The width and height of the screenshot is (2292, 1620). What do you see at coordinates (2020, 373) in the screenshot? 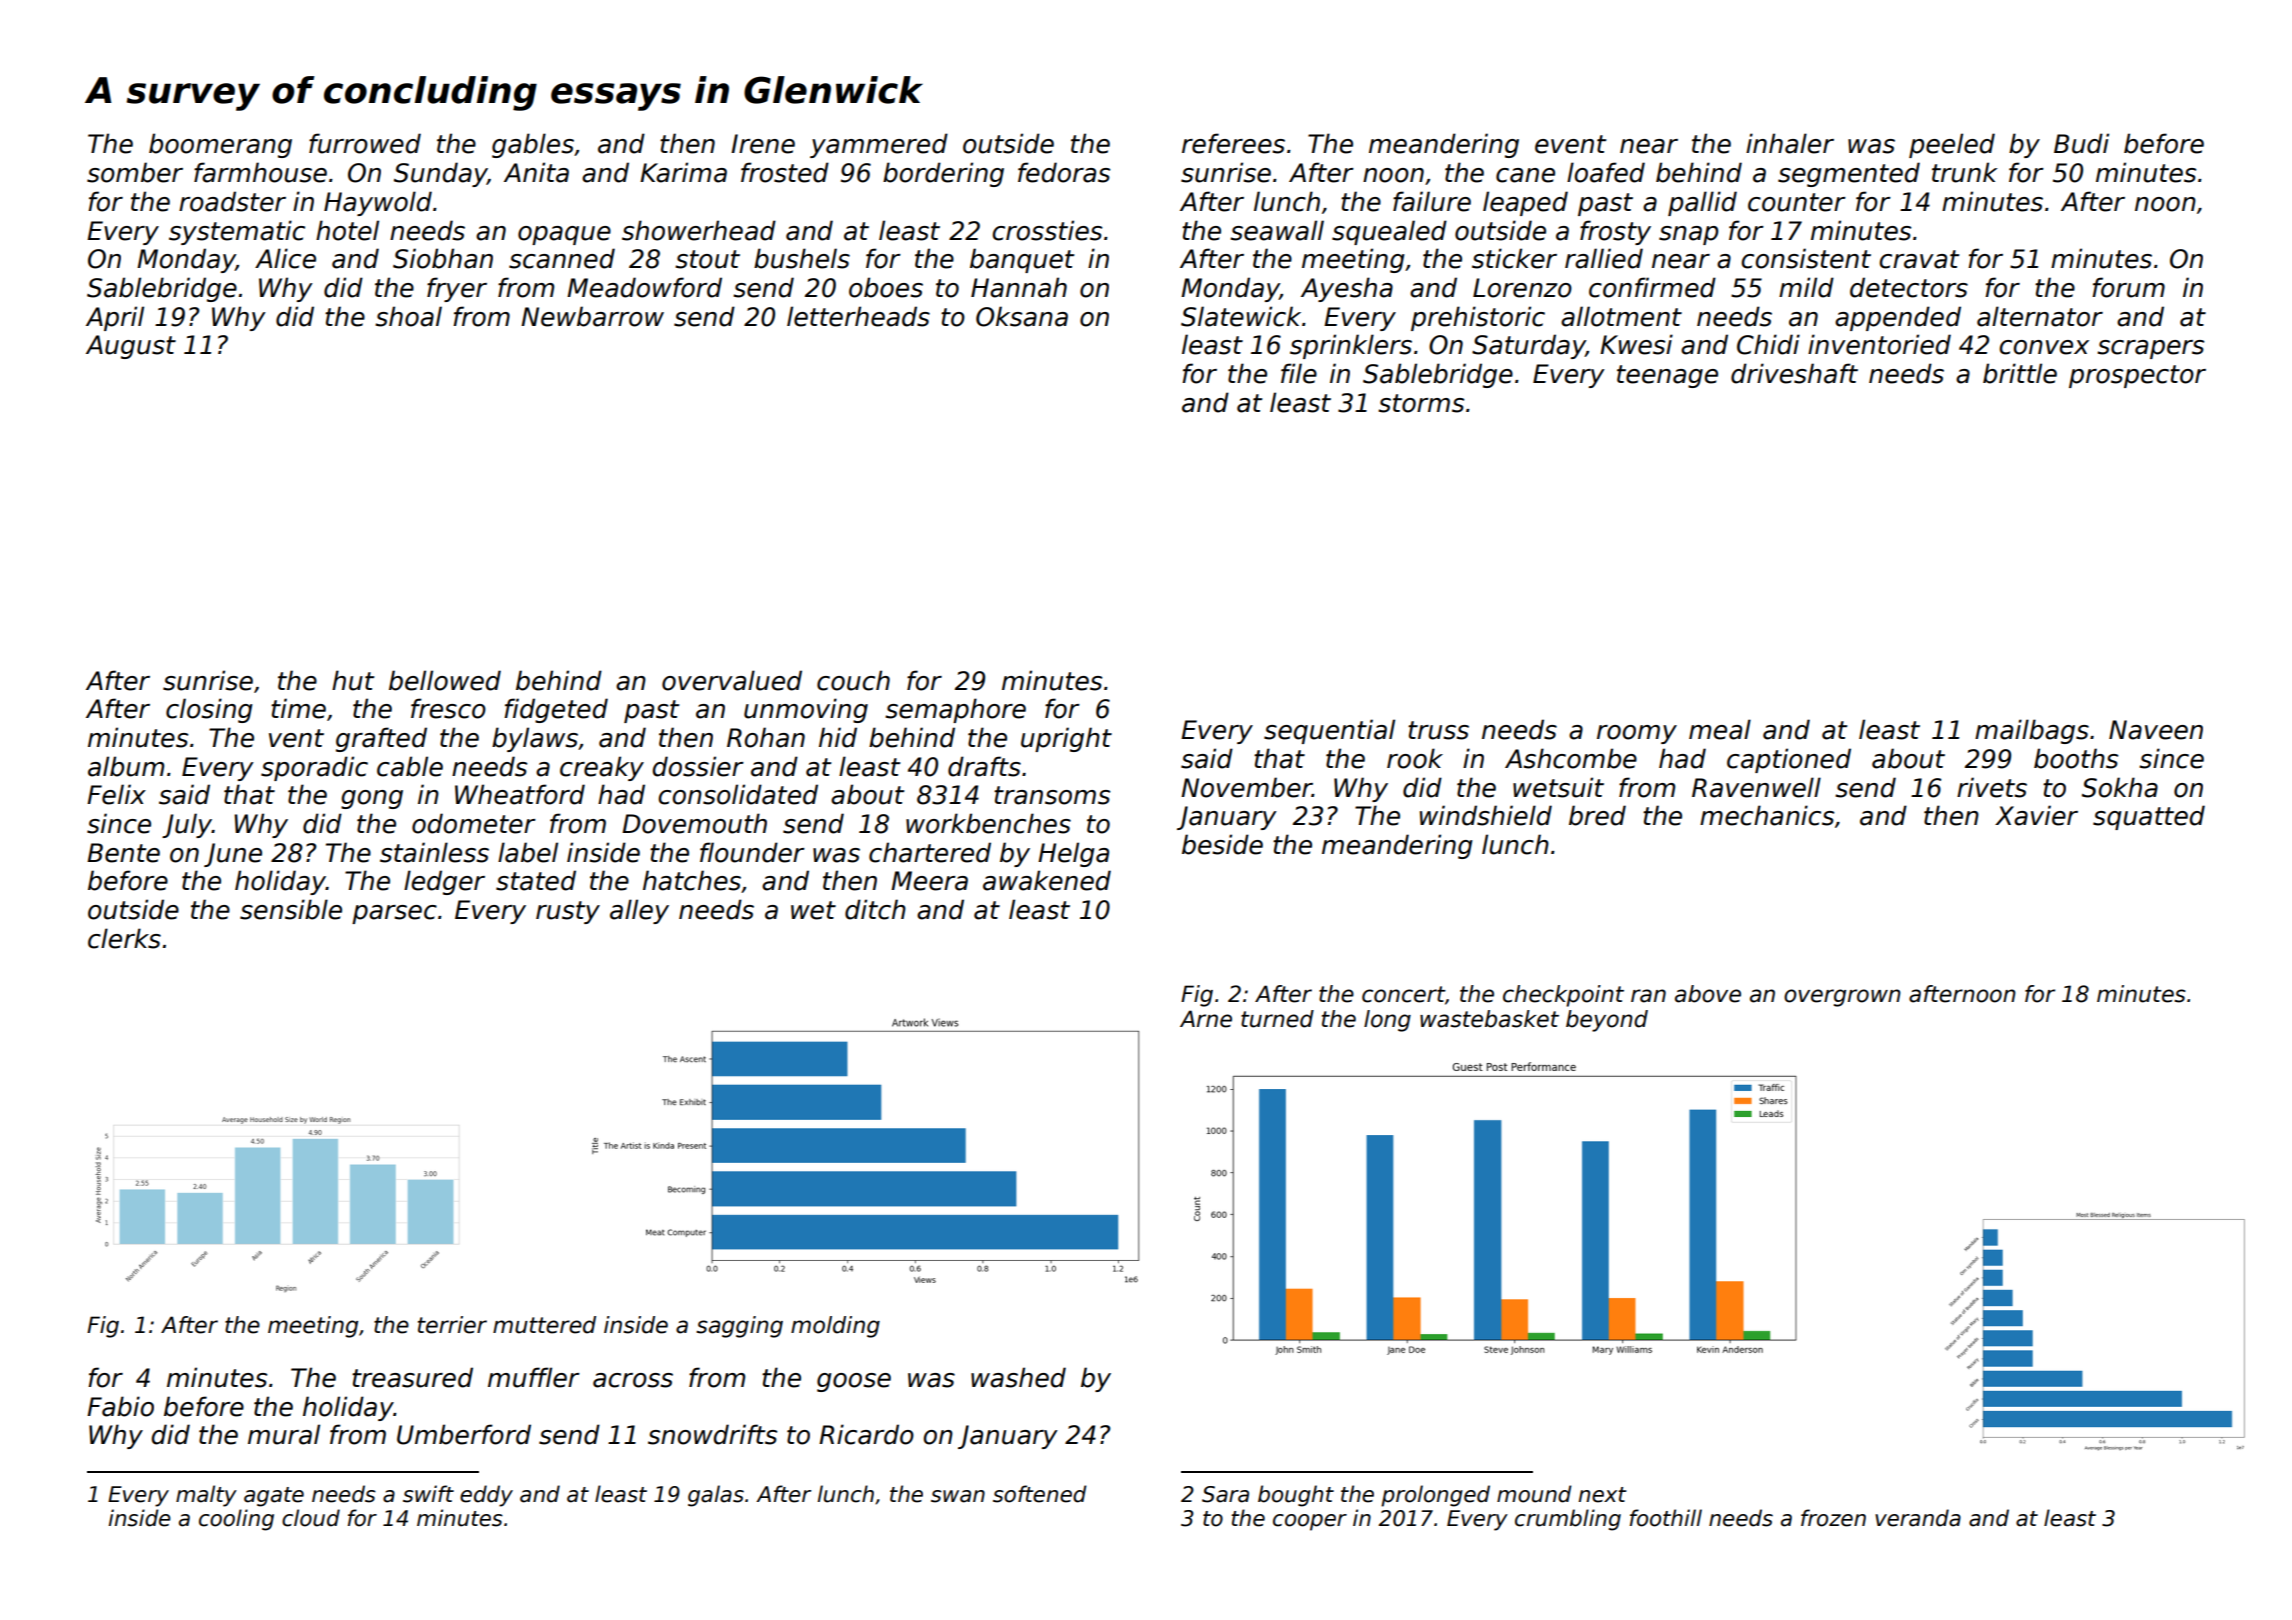
I see `brittle` at bounding box center [2020, 373].
